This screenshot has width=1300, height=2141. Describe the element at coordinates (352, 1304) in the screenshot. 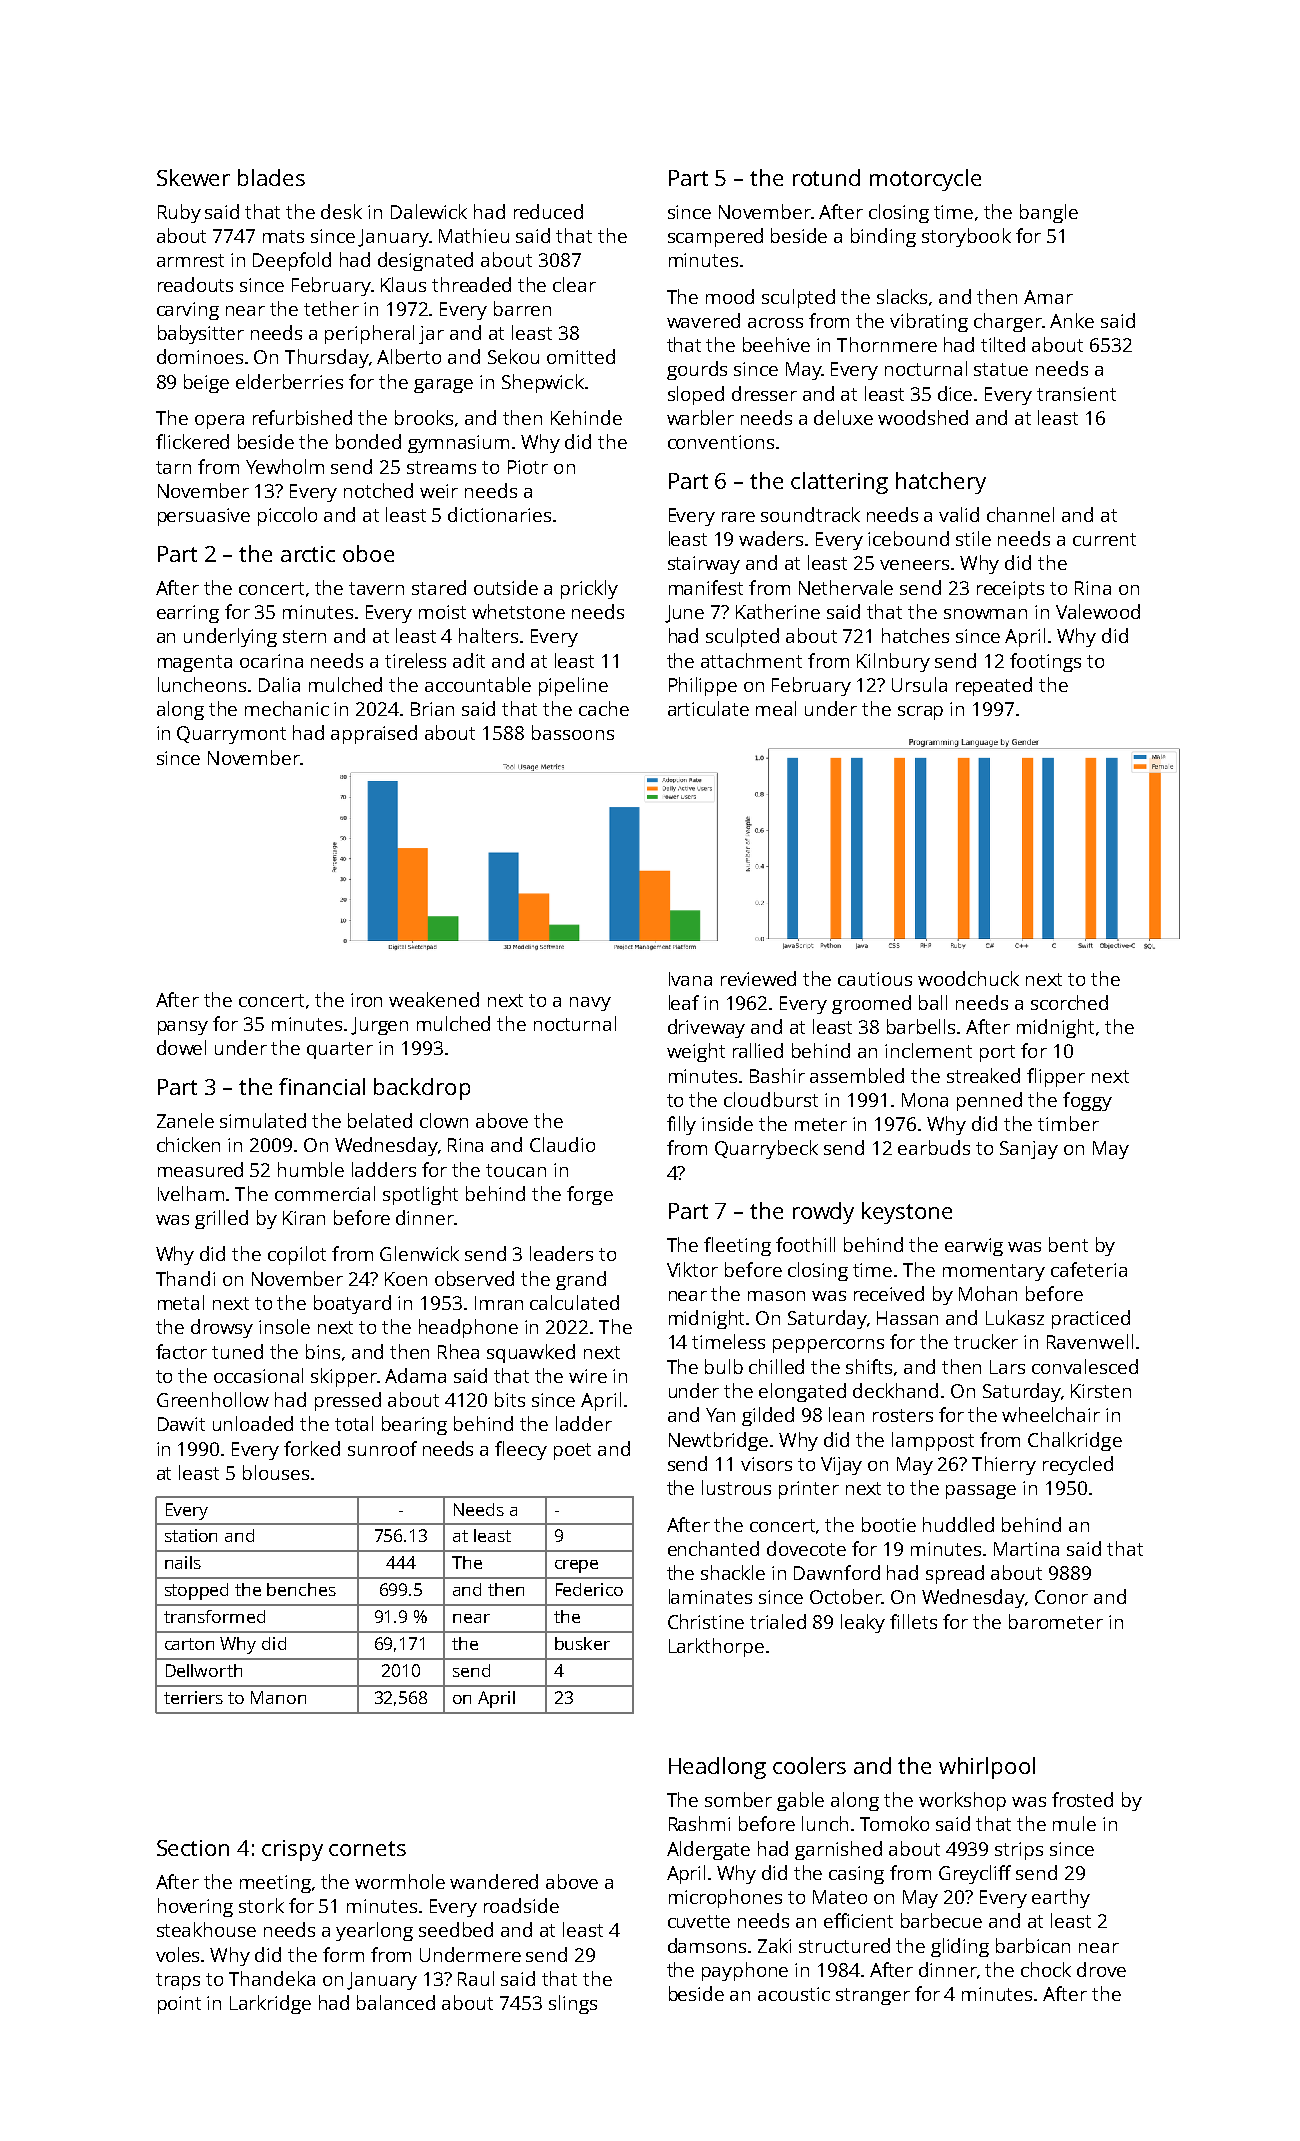

I see `boatyard` at that location.
